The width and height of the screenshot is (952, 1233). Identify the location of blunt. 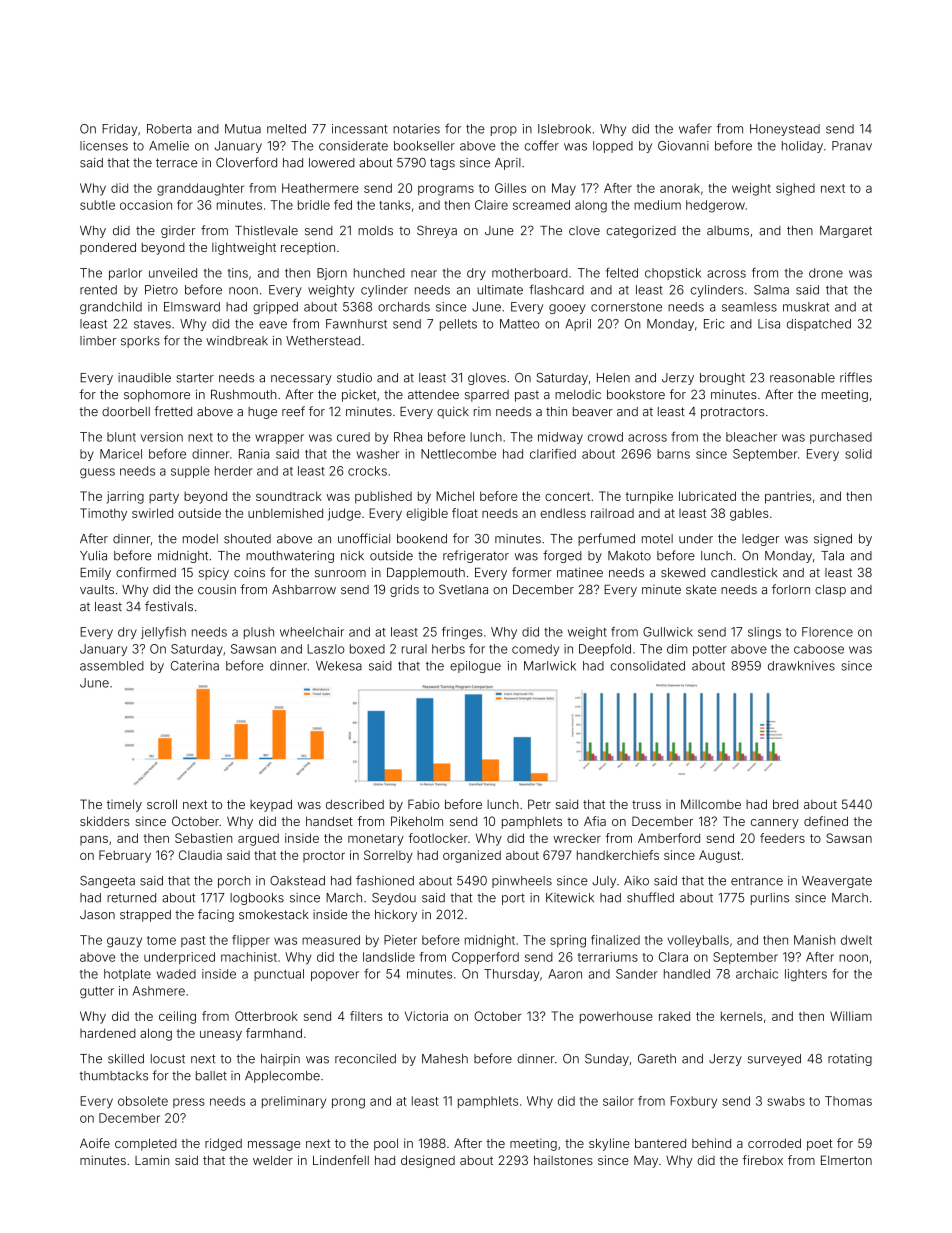
(121, 437).
